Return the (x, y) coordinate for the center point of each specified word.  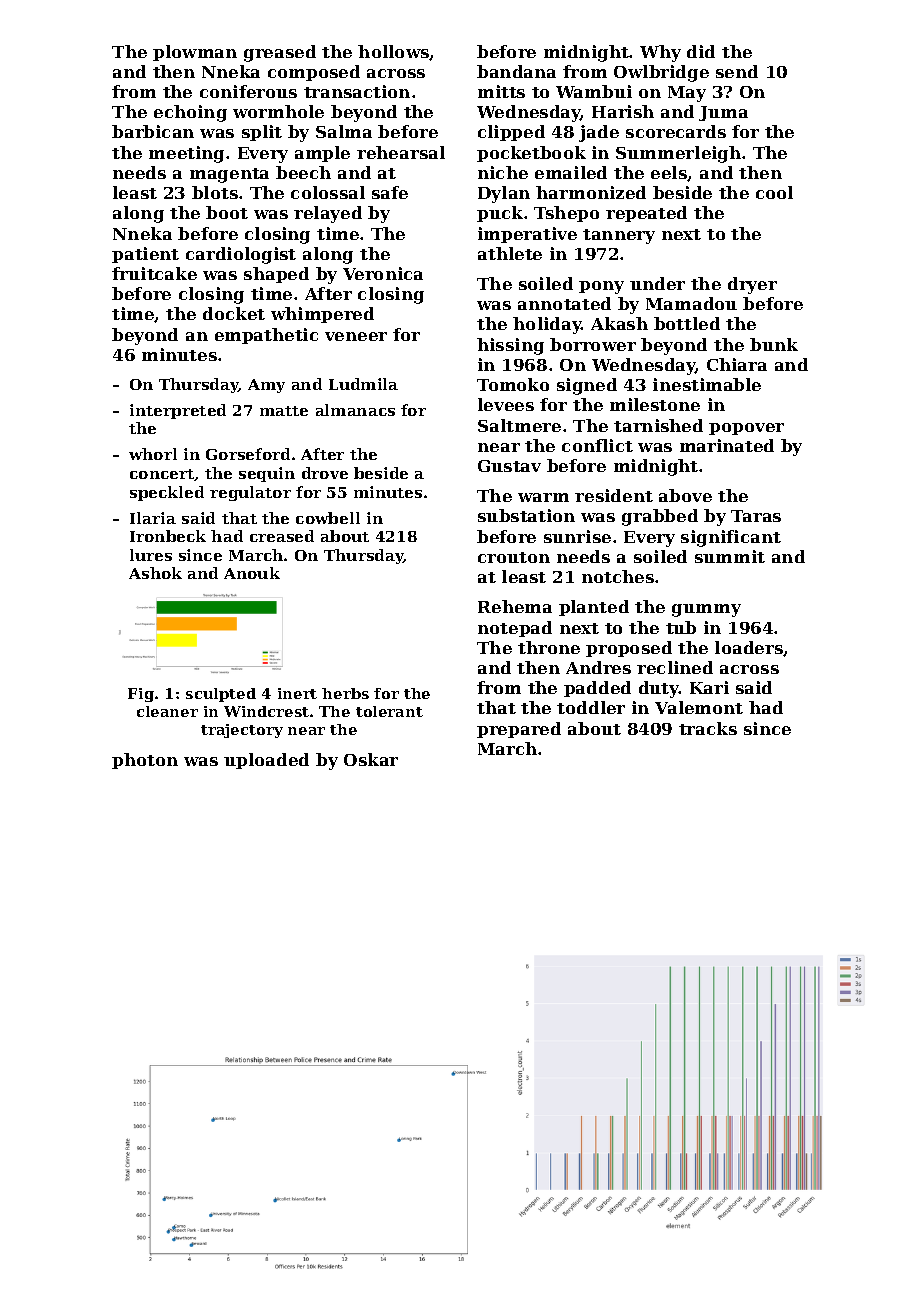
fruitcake (154, 273)
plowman (195, 53)
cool (774, 192)
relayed (328, 214)
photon (145, 761)
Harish (623, 111)
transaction (357, 91)
